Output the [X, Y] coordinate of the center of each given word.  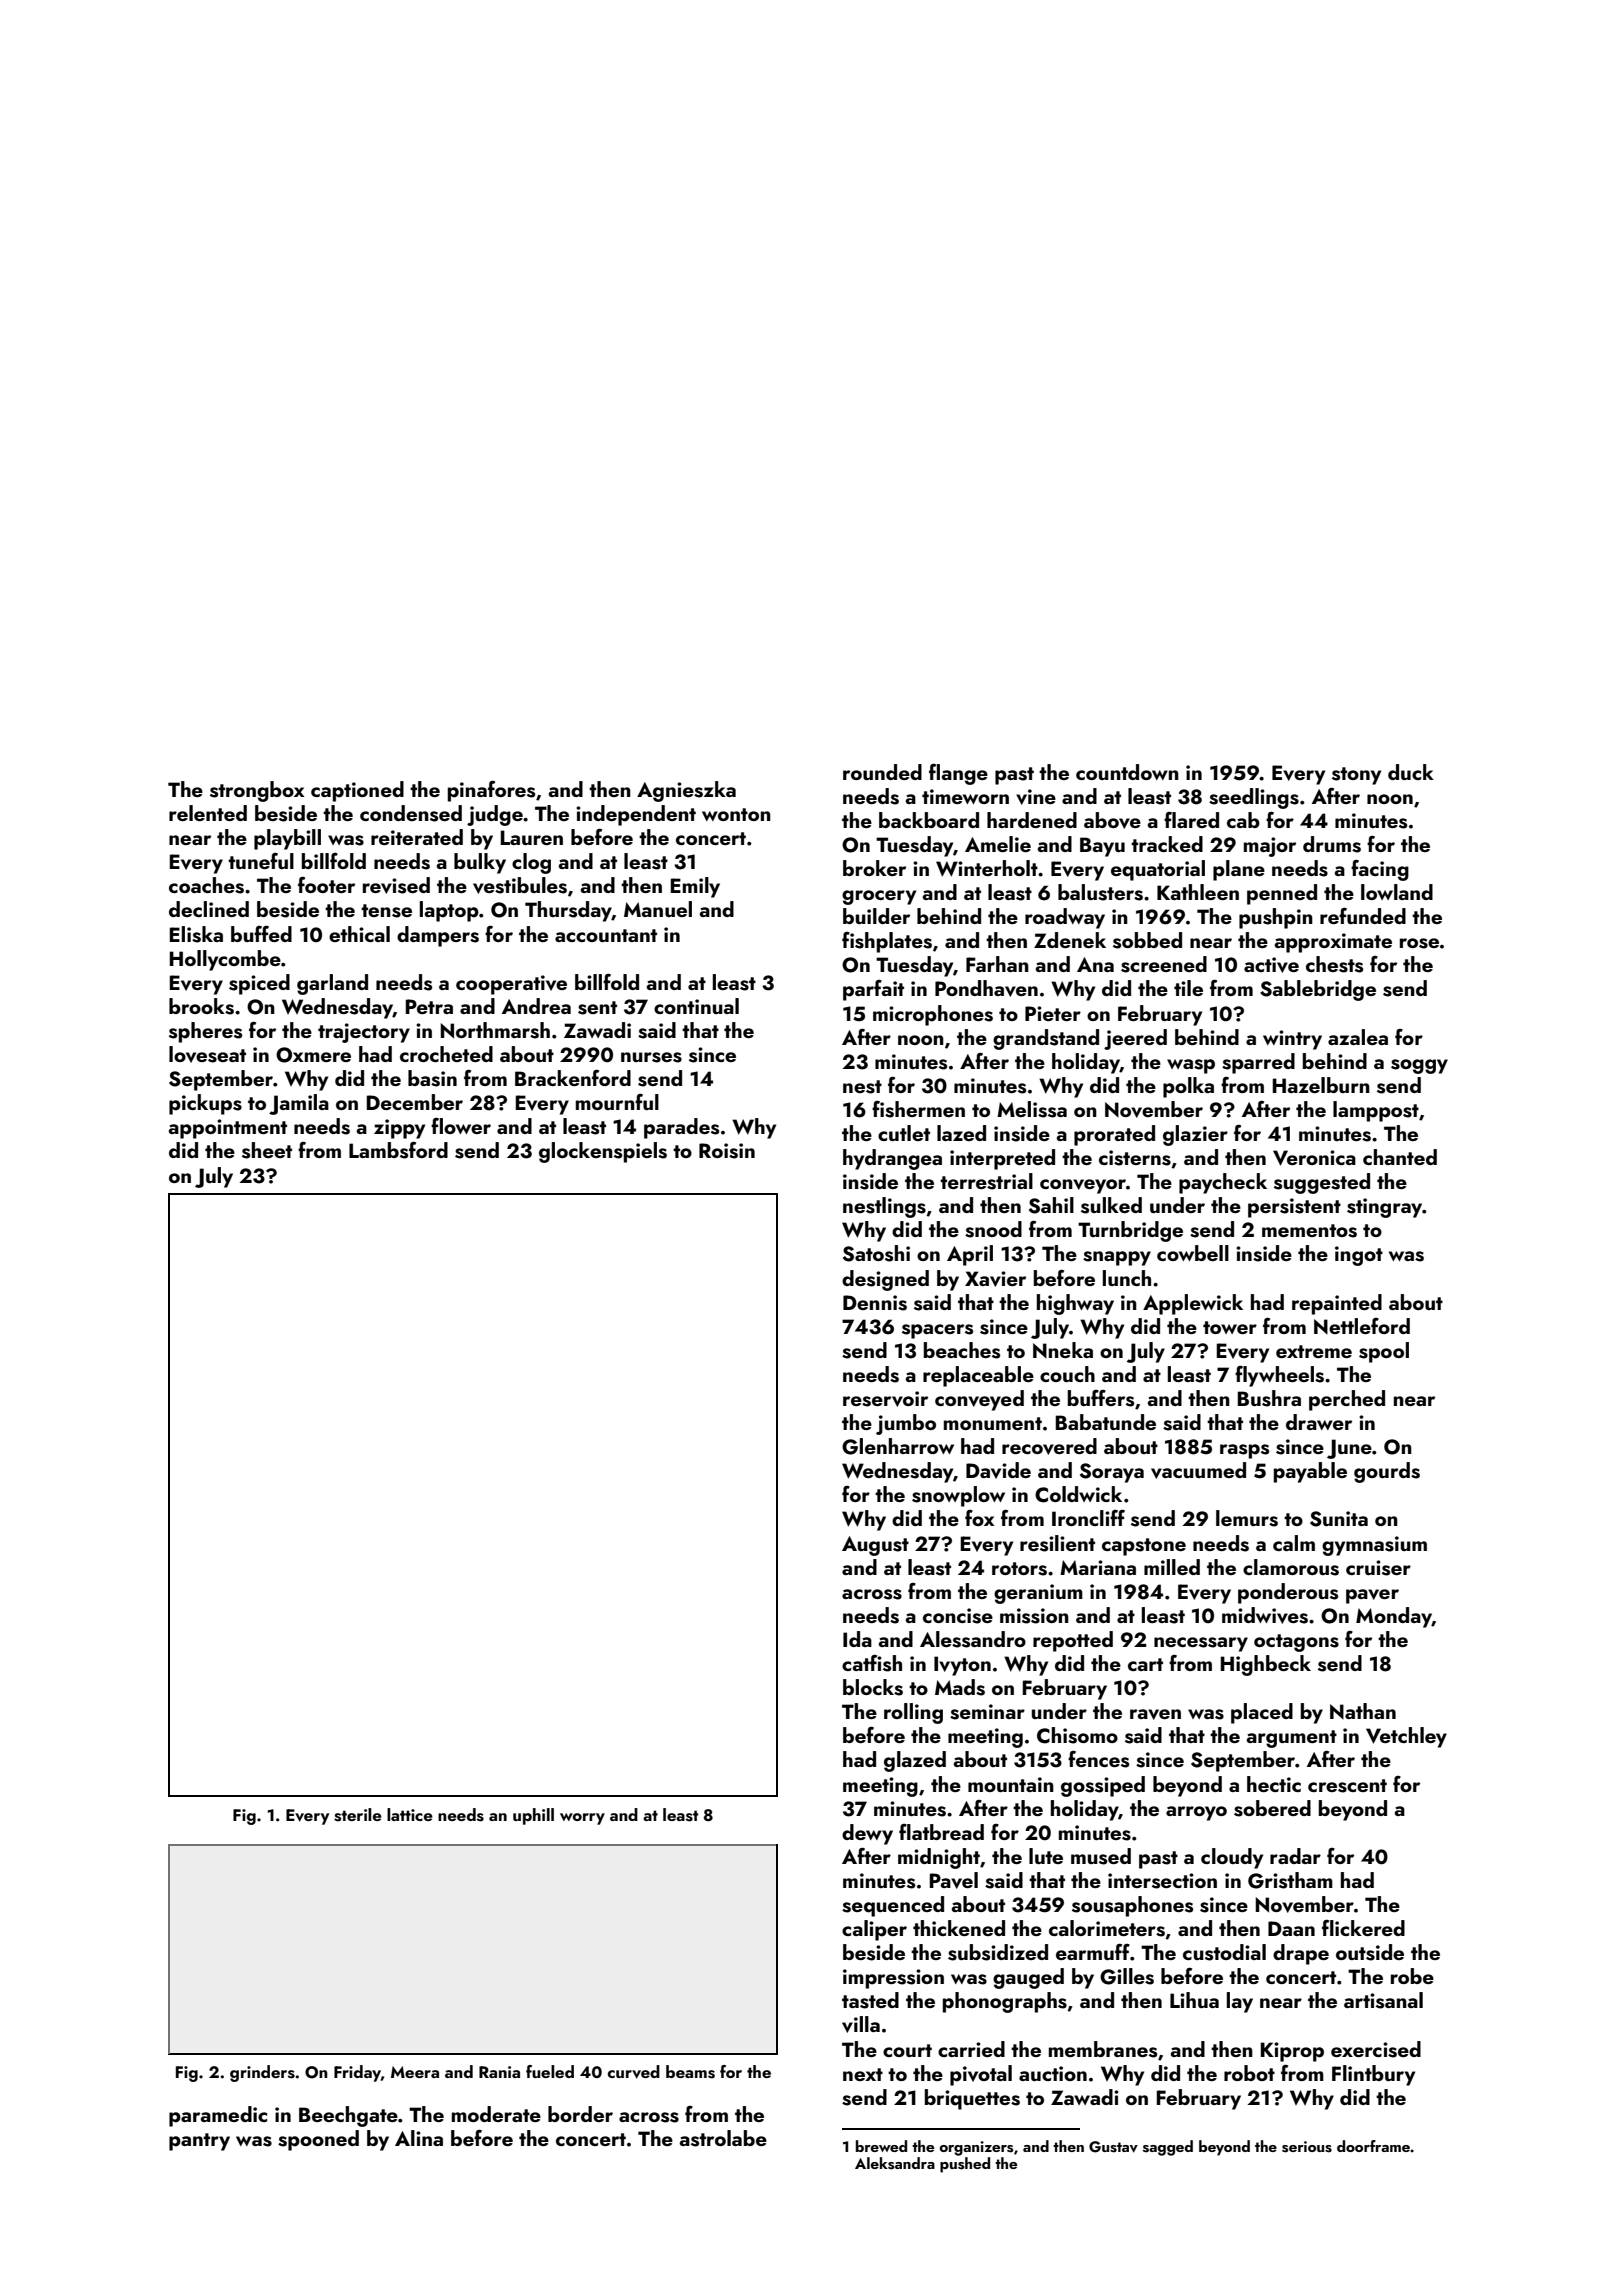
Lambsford [398, 1150]
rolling [913, 1713]
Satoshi [876, 1253]
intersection [1162, 1881]
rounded [882, 772]
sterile [358, 1815]
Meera [415, 2072]
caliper [874, 1930]
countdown [1127, 772]
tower [1230, 1327]
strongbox [257, 791]
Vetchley [1406, 1737]
